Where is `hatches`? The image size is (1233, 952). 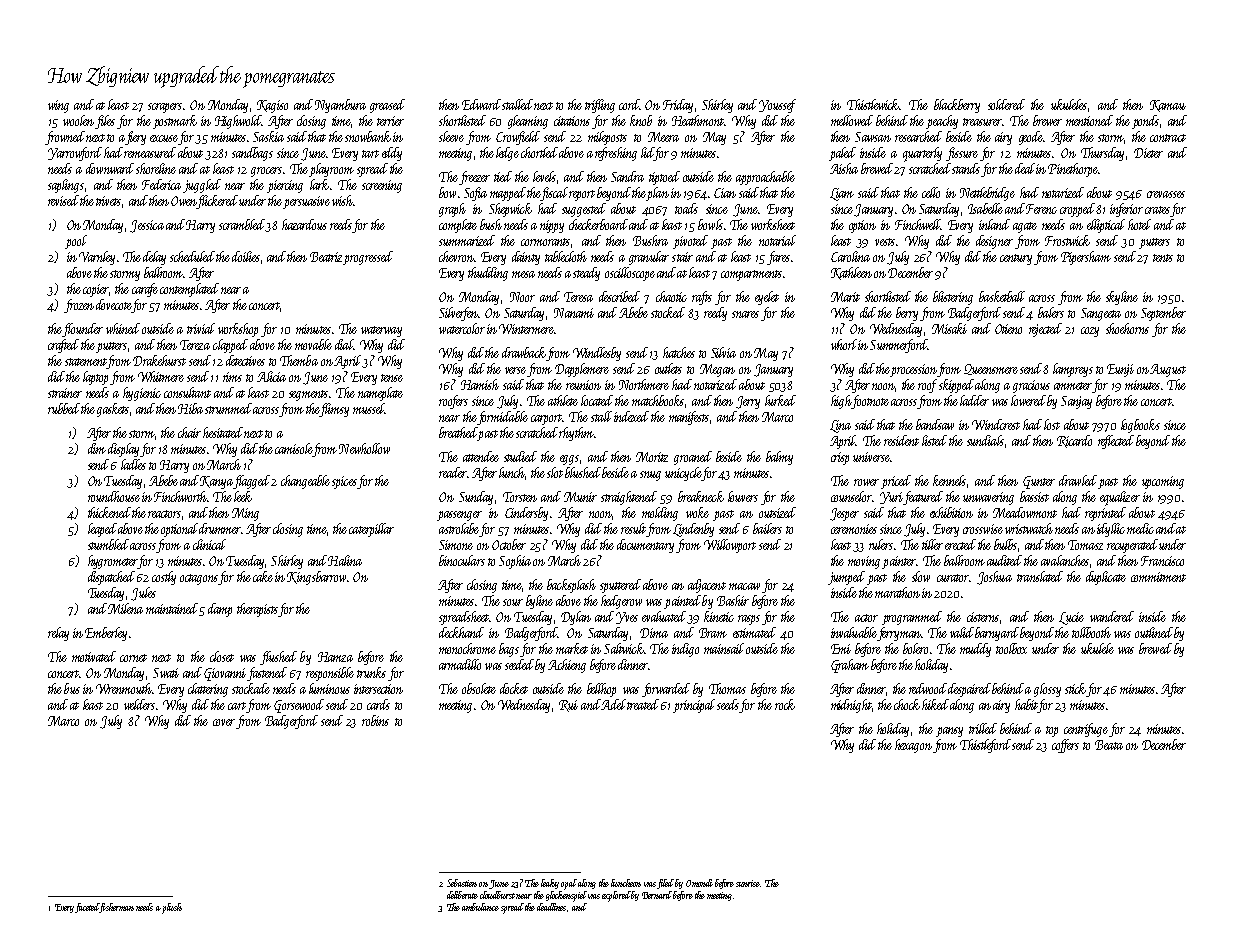
hatches is located at coordinates (679, 352).
